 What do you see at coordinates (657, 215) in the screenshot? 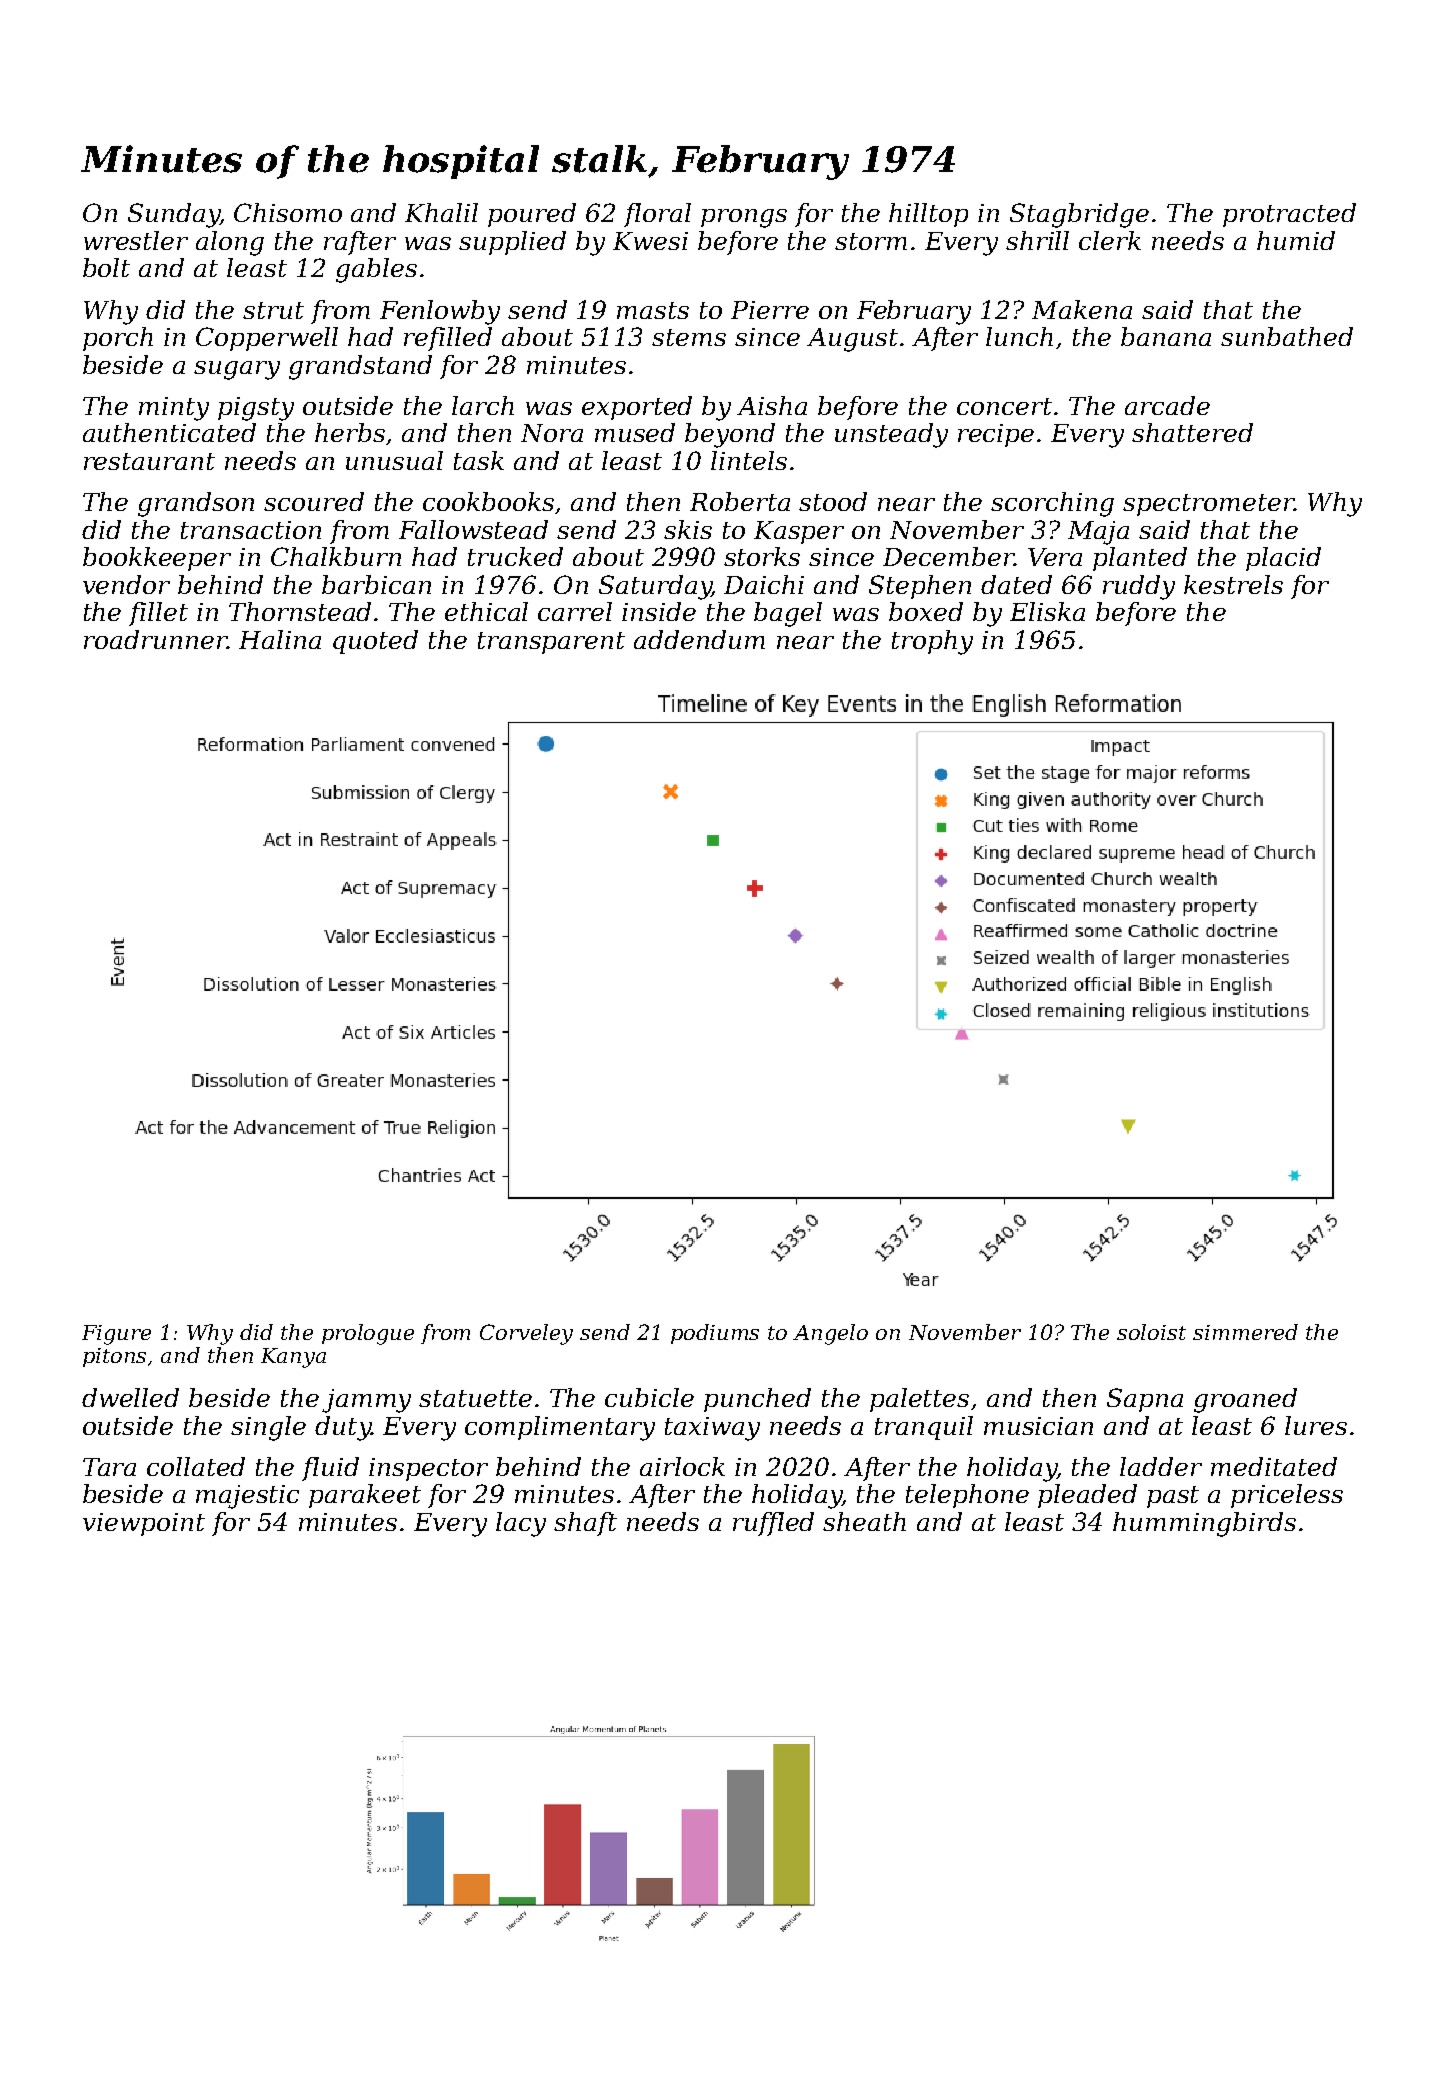
I see `floral` at bounding box center [657, 215].
